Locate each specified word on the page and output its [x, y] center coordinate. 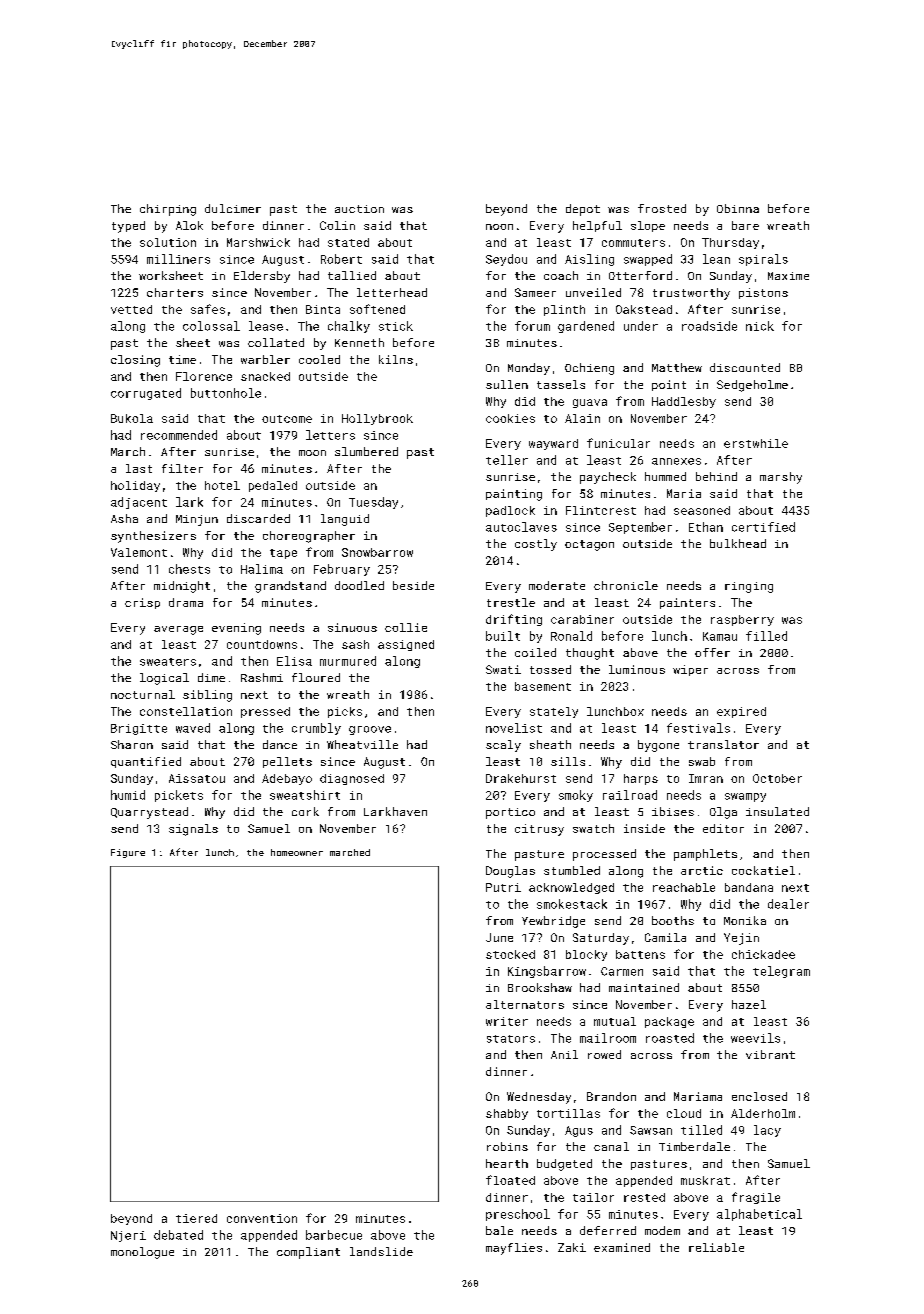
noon [499, 227]
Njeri [128, 1236]
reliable [716, 1247]
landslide [381, 1251]
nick [760, 326]
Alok [189, 225]
